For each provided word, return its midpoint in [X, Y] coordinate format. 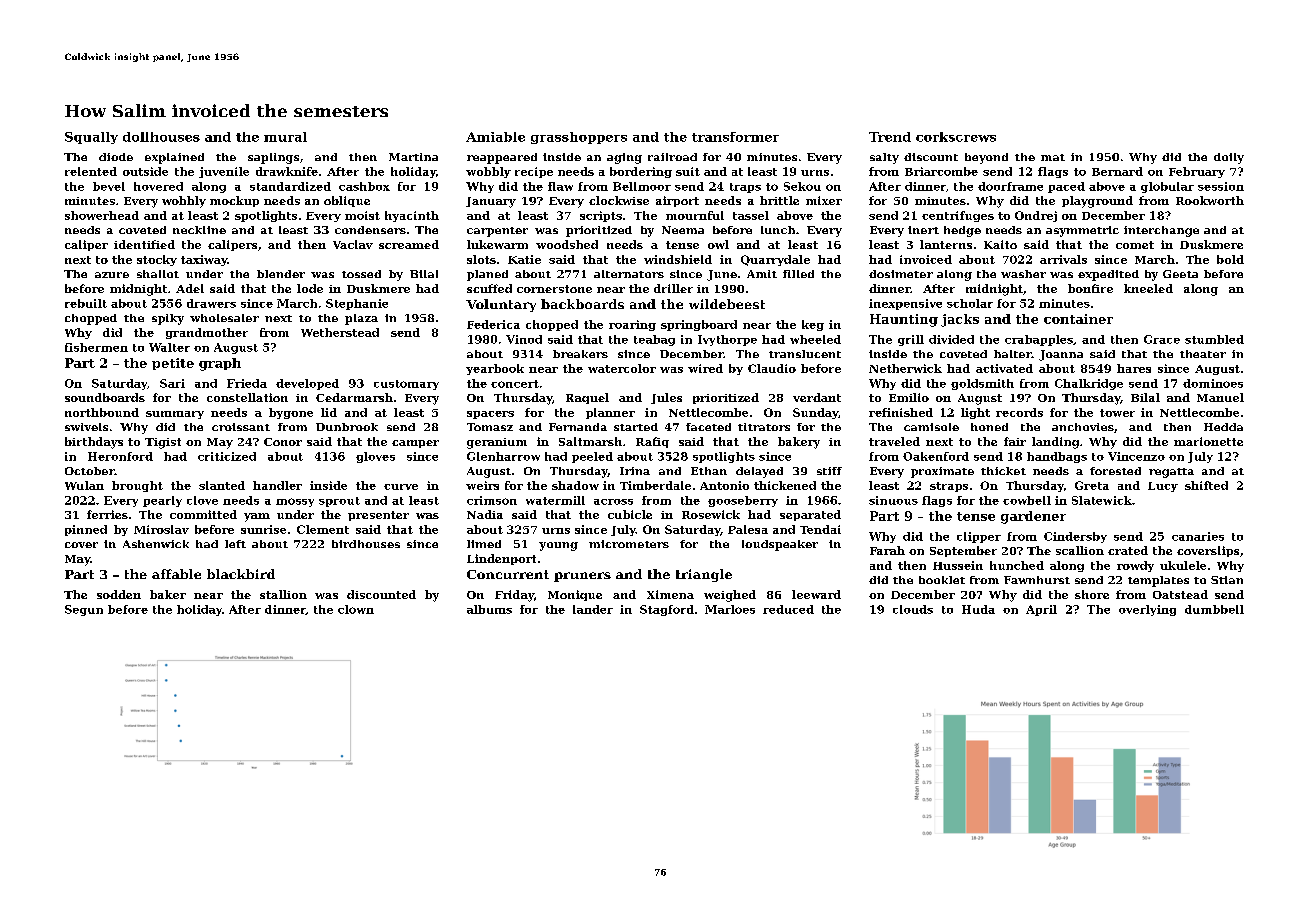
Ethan [709, 471]
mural [285, 137]
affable [176, 574]
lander [593, 609]
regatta [1171, 473]
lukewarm [497, 244]
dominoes [1213, 383]
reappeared [502, 158]
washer [1023, 274]
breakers [580, 354]
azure [112, 275]
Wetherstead [340, 332]
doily [1229, 158]
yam [257, 517]
